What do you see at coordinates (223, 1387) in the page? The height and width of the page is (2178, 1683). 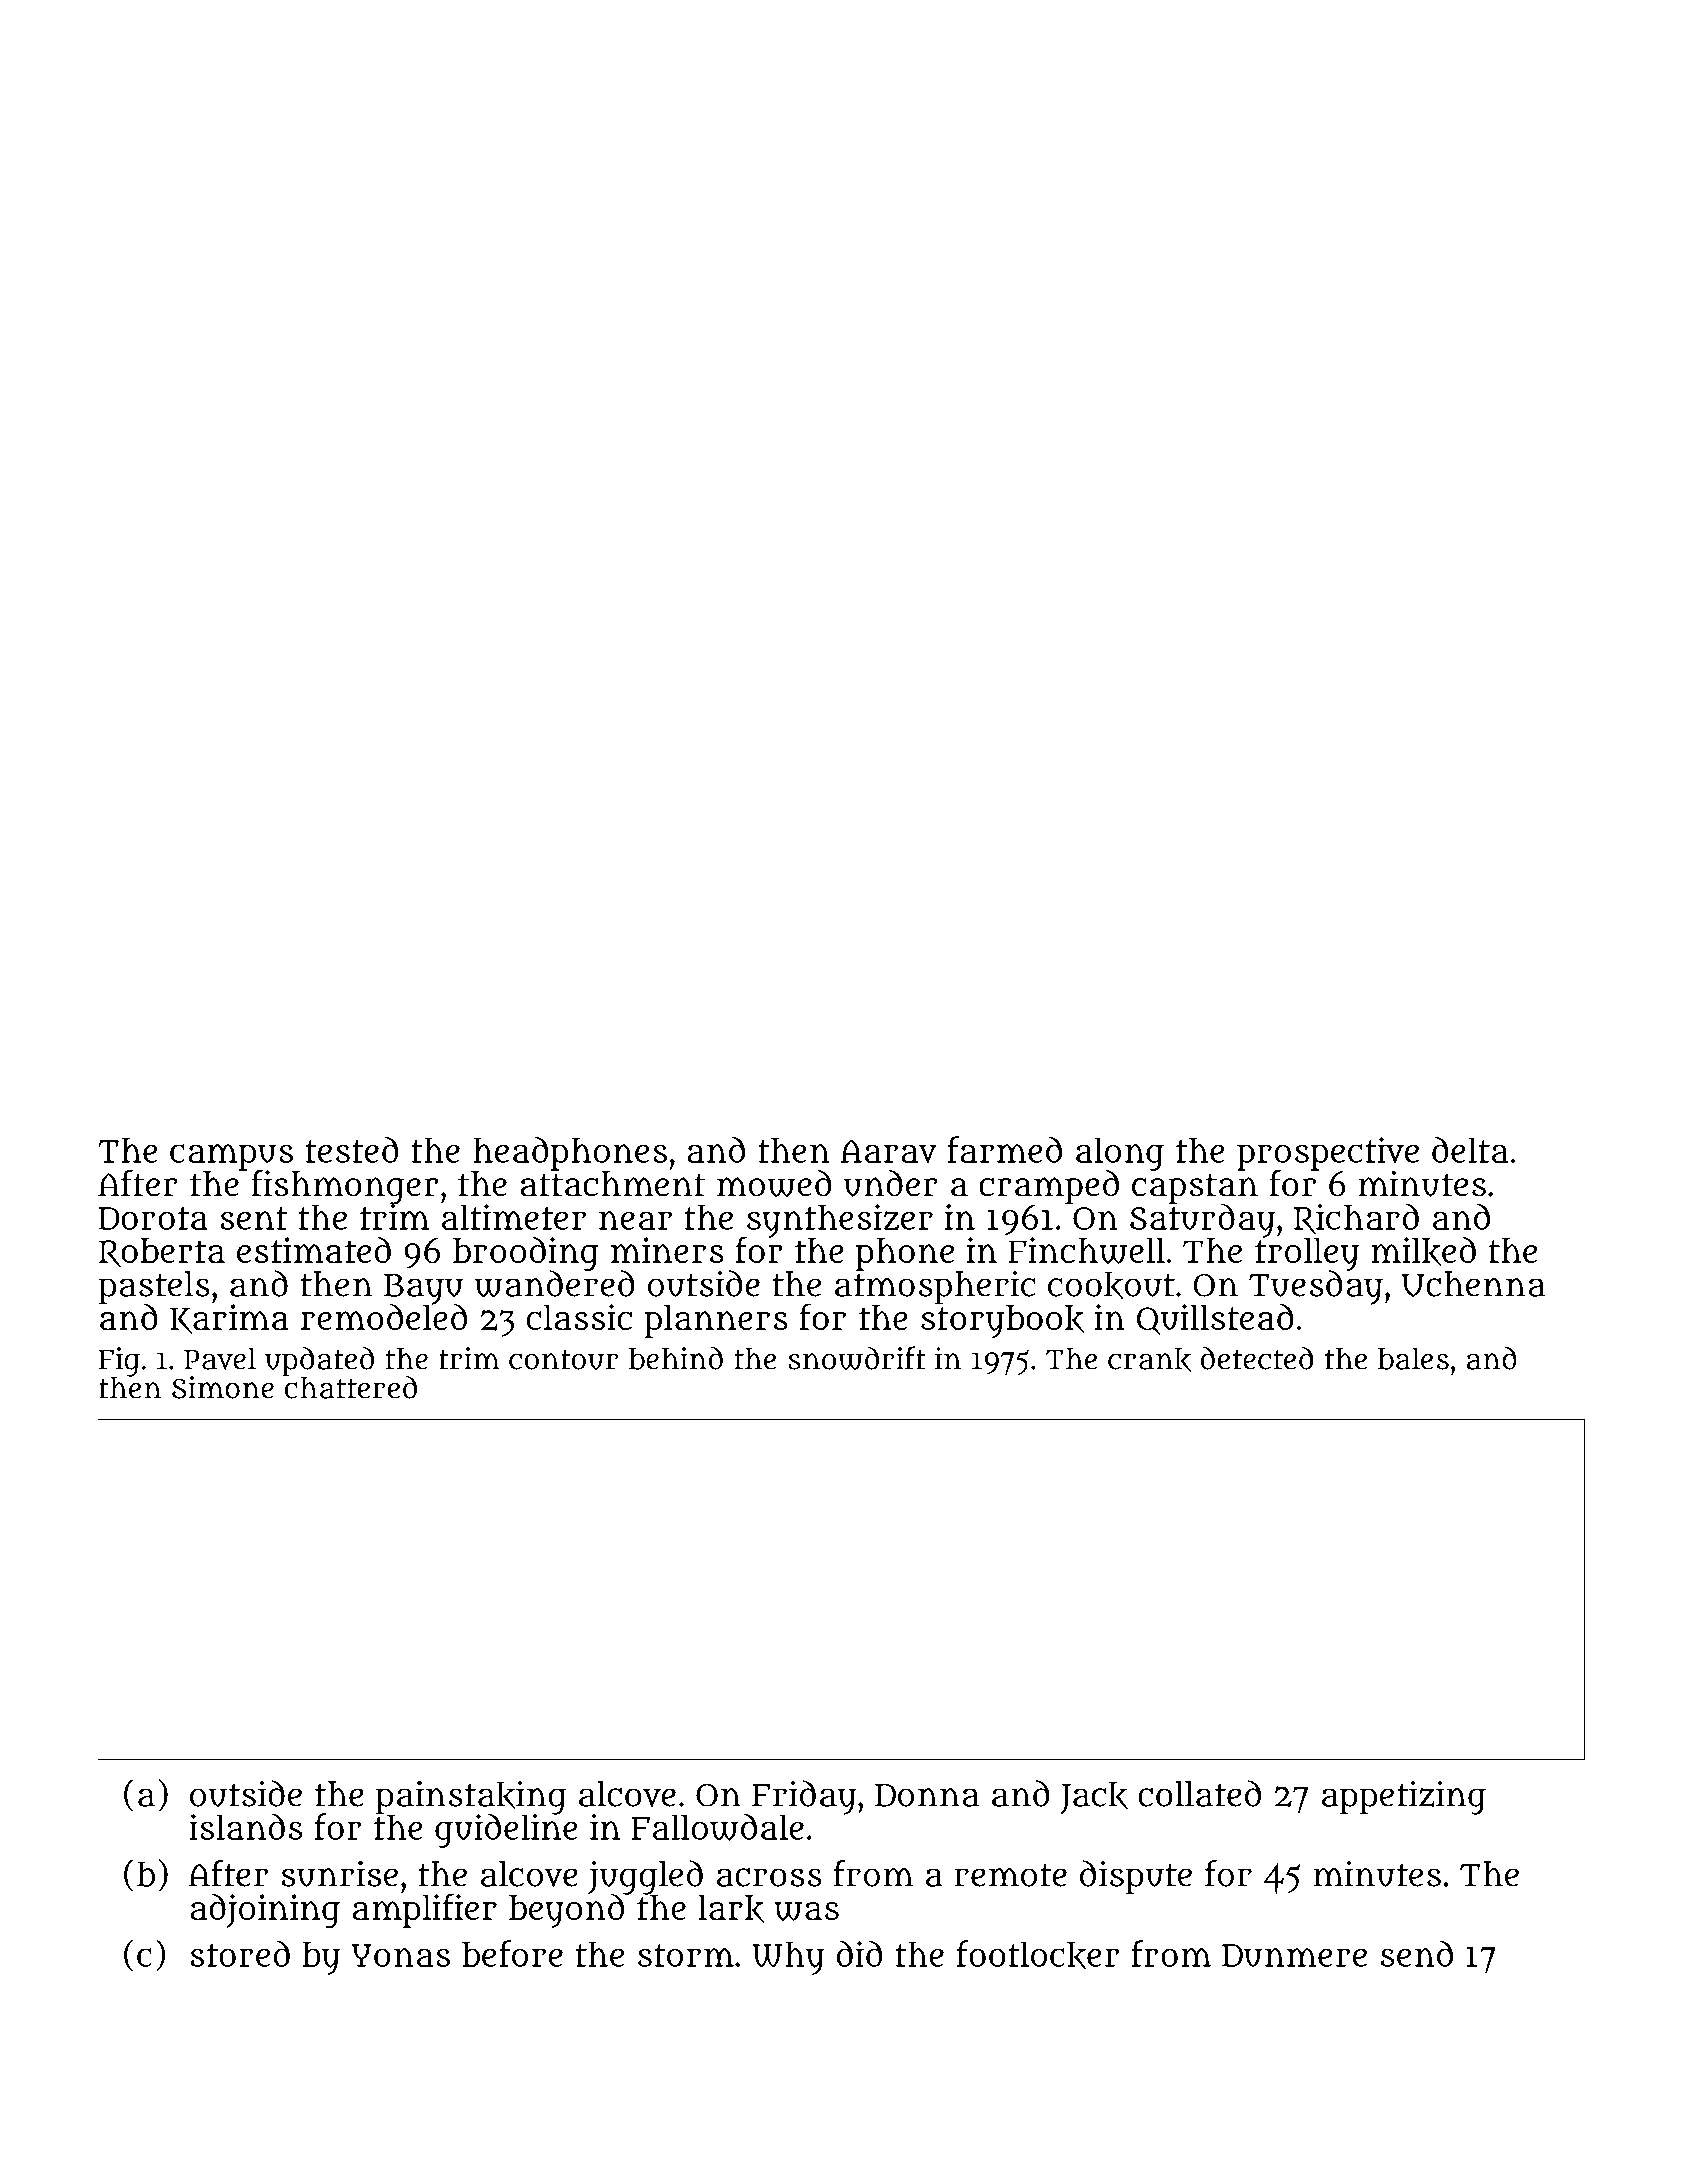 I see `Simone` at bounding box center [223, 1387].
